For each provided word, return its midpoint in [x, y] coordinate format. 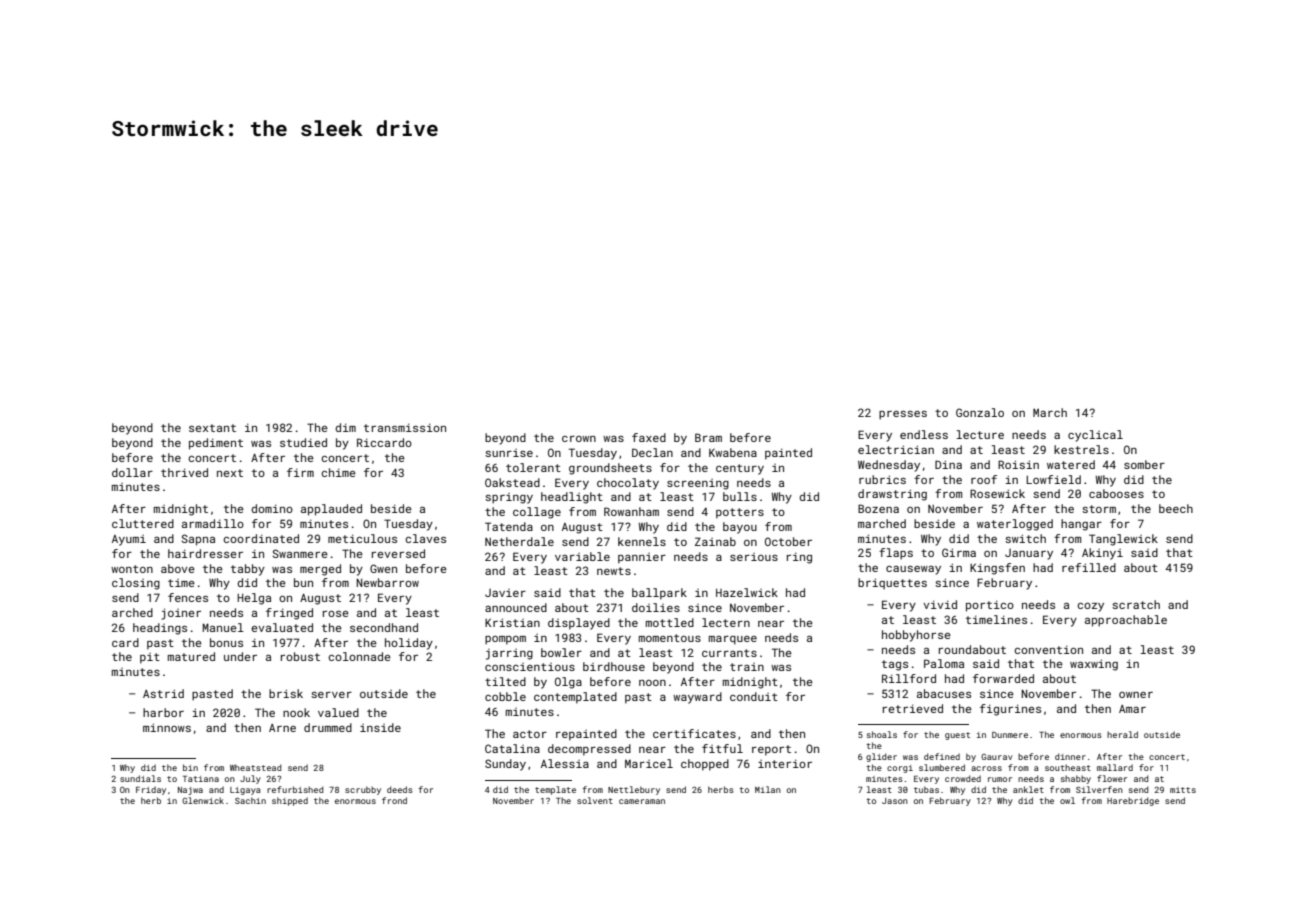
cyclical [1095, 436]
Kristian [512, 622]
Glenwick [203, 800]
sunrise [509, 453]
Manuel [223, 627]
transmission [405, 427]
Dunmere [1010, 735]
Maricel [649, 763]
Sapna [198, 540]
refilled [1089, 567]
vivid [940, 604]
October [788, 541]
